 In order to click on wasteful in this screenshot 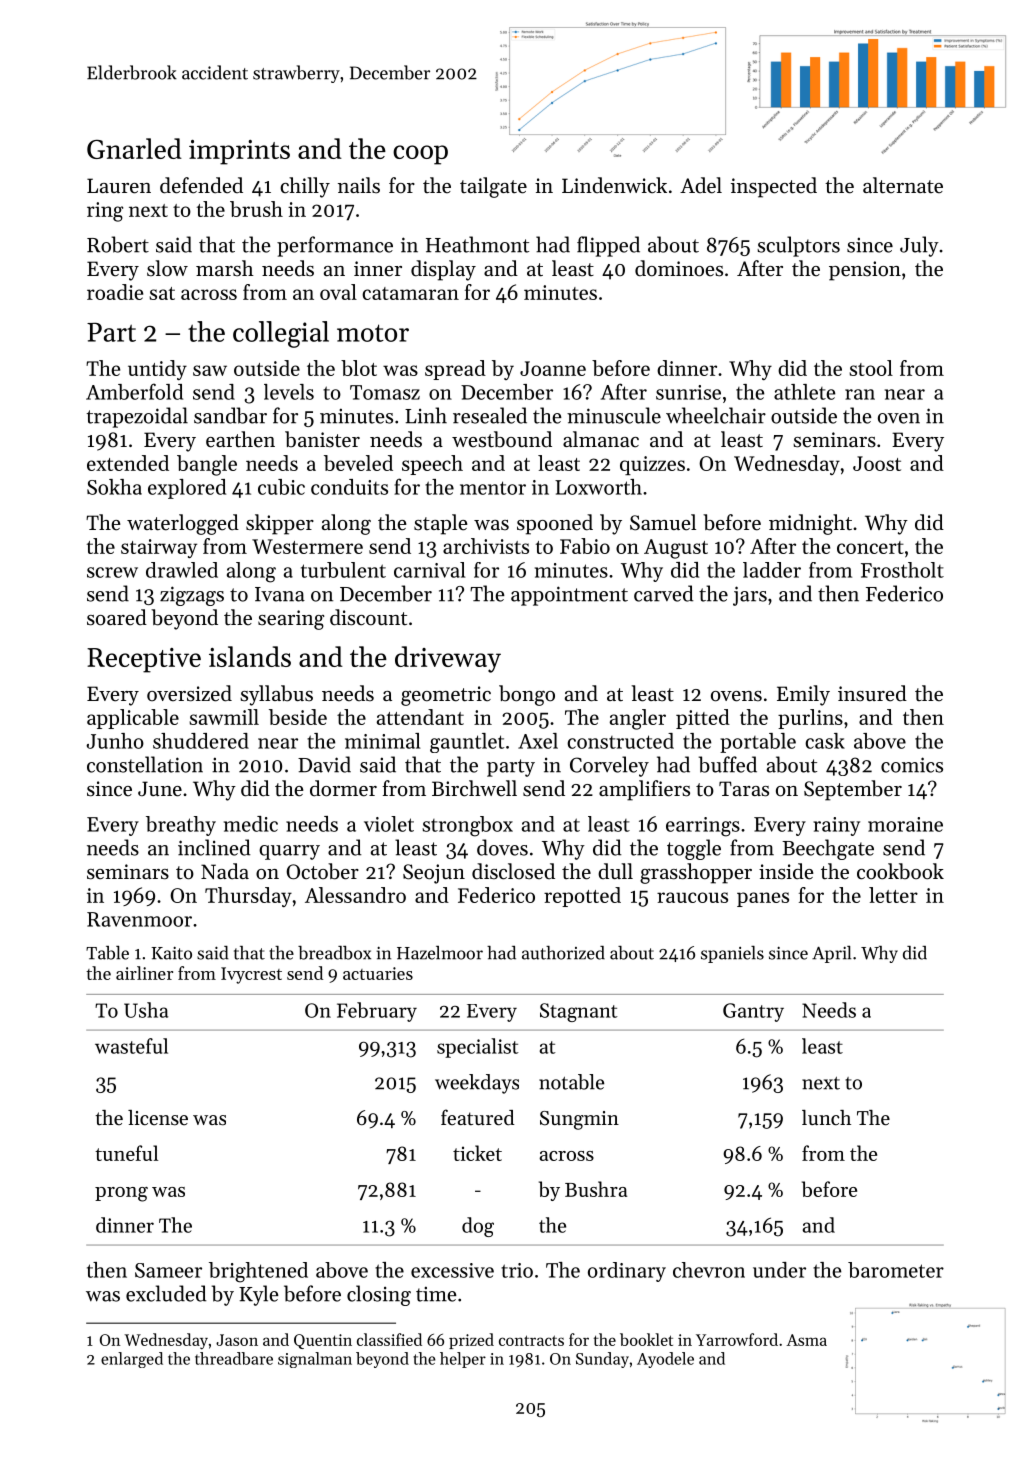, I will do `click(131, 1046)`.
